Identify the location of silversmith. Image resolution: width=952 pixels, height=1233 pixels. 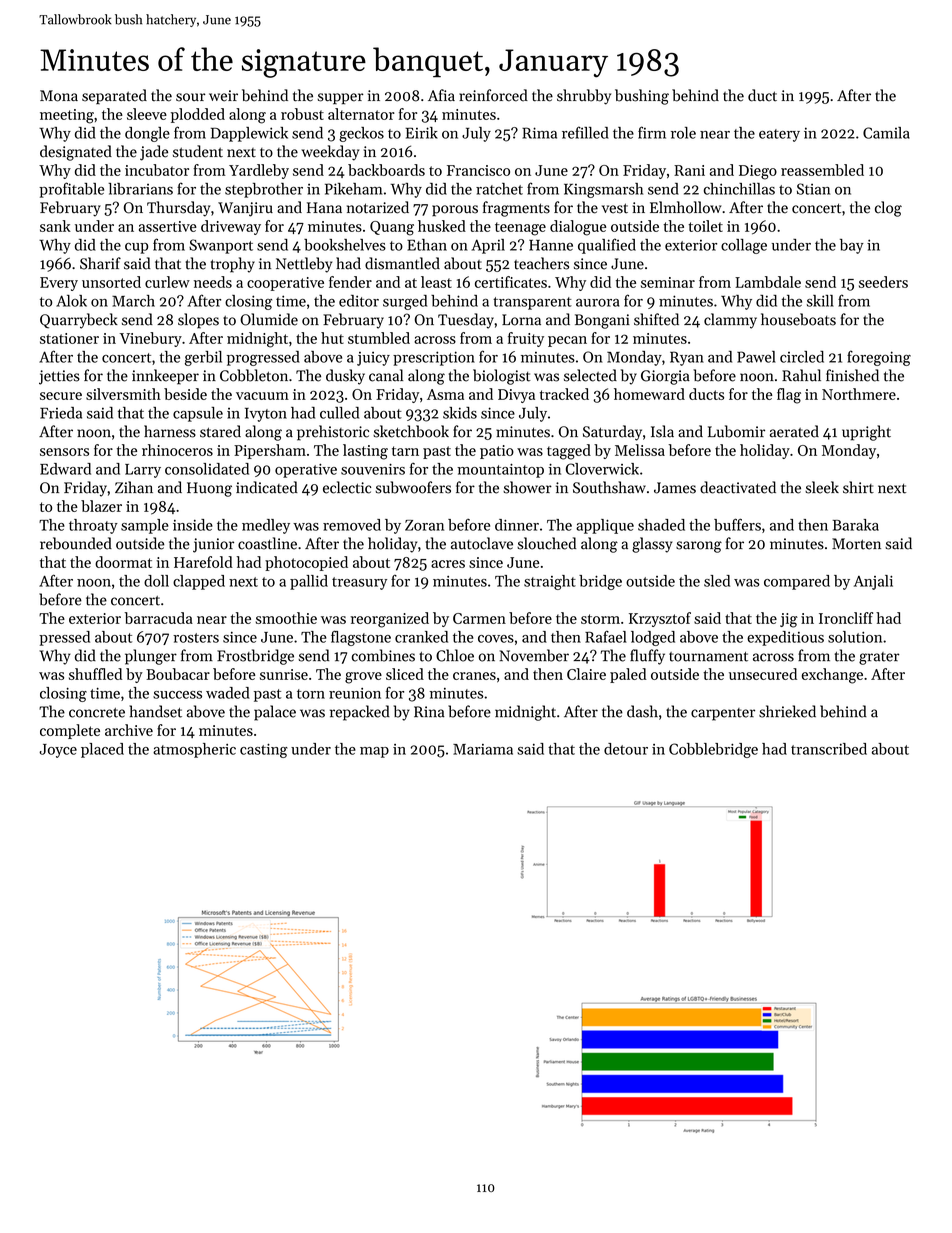
(123, 394).
